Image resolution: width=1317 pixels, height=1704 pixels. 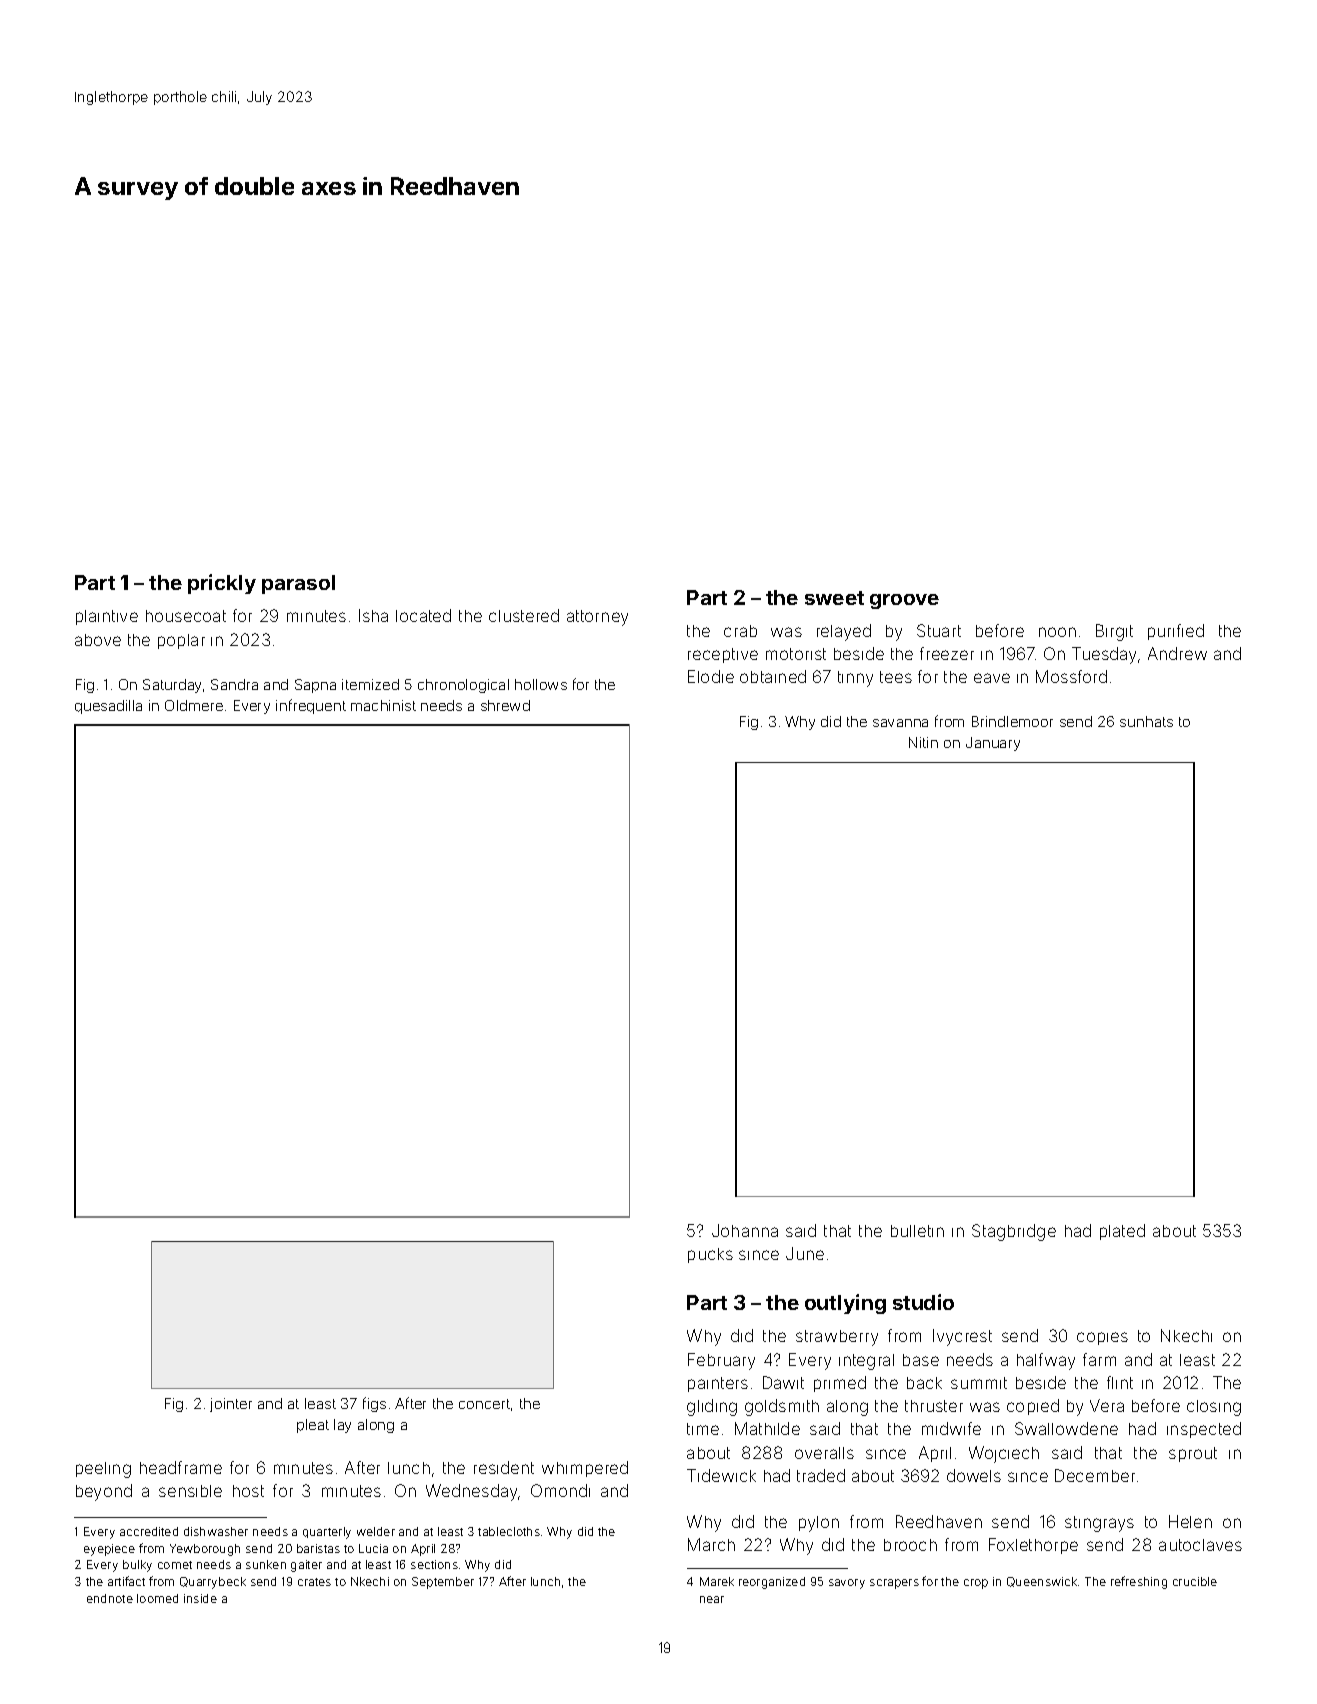 I want to click on plated, so click(x=1122, y=1232).
